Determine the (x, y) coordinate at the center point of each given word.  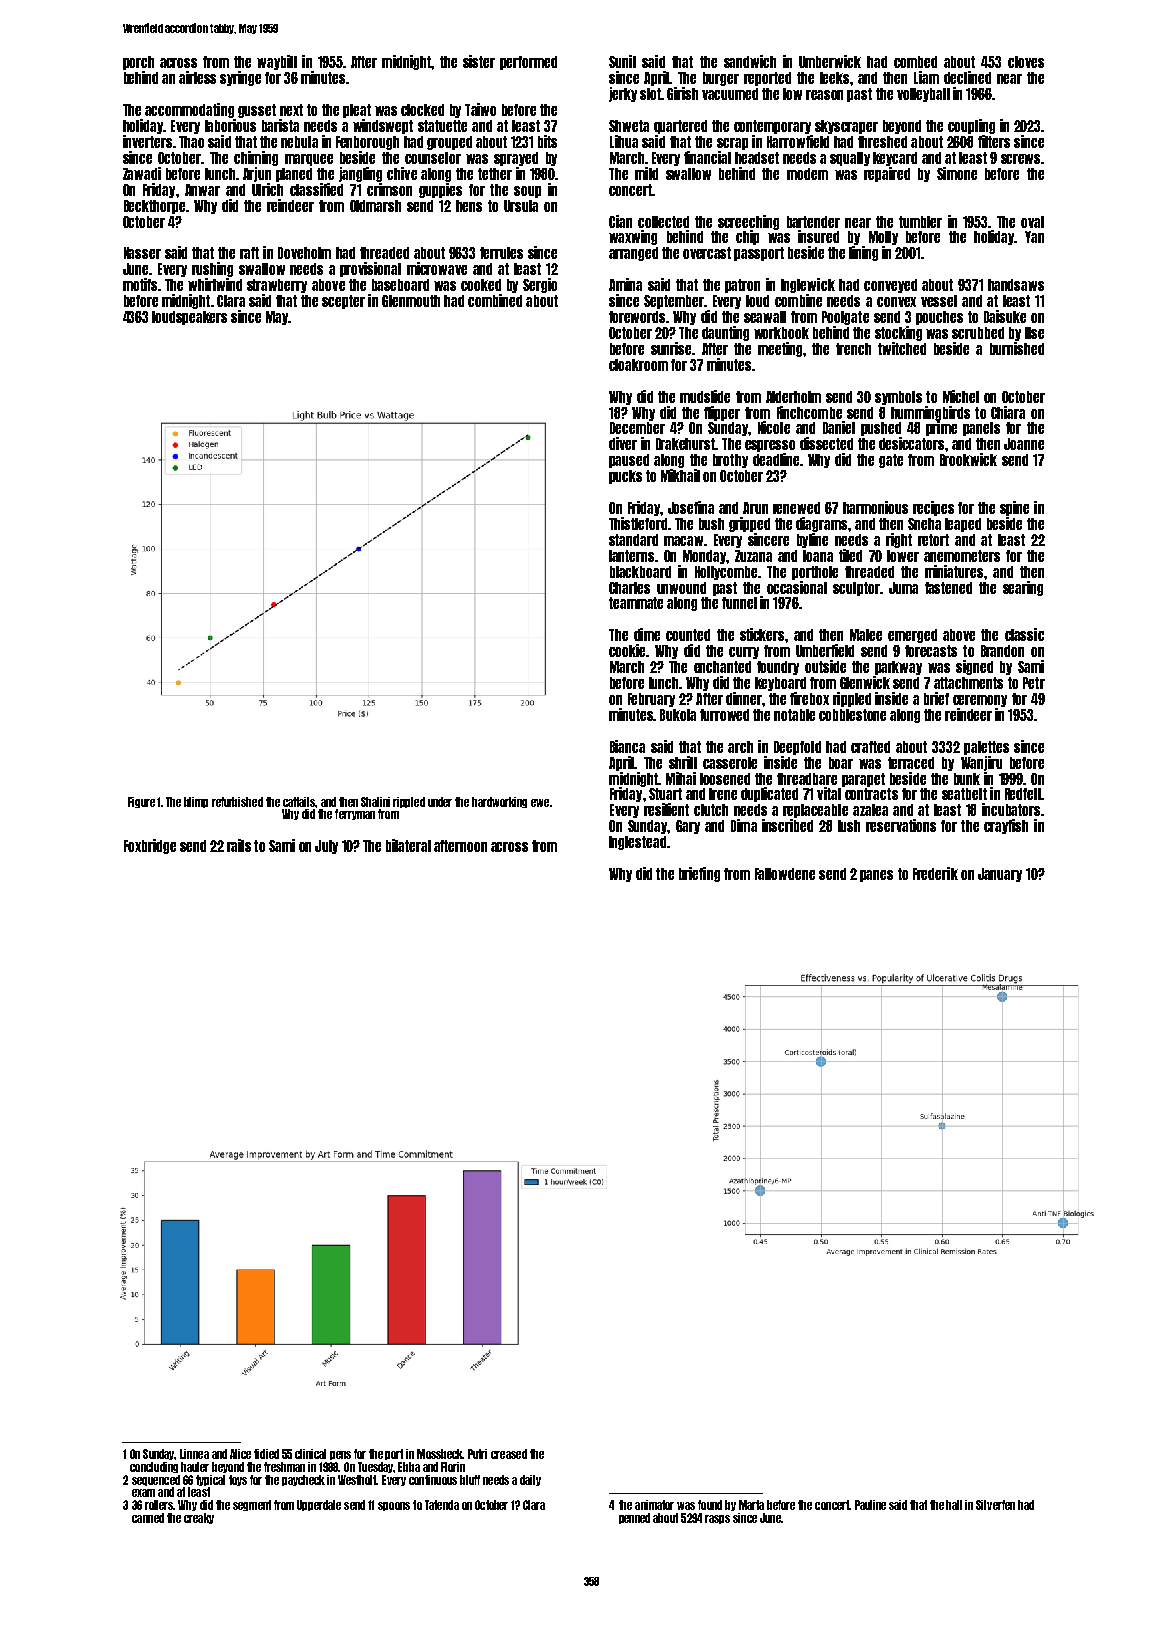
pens (340, 1455)
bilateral (408, 845)
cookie (627, 650)
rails (239, 845)
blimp (196, 802)
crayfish (1006, 826)
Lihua (624, 141)
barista (280, 125)
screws (1020, 159)
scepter (343, 302)
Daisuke (1005, 316)
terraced (911, 763)
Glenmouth (411, 301)
